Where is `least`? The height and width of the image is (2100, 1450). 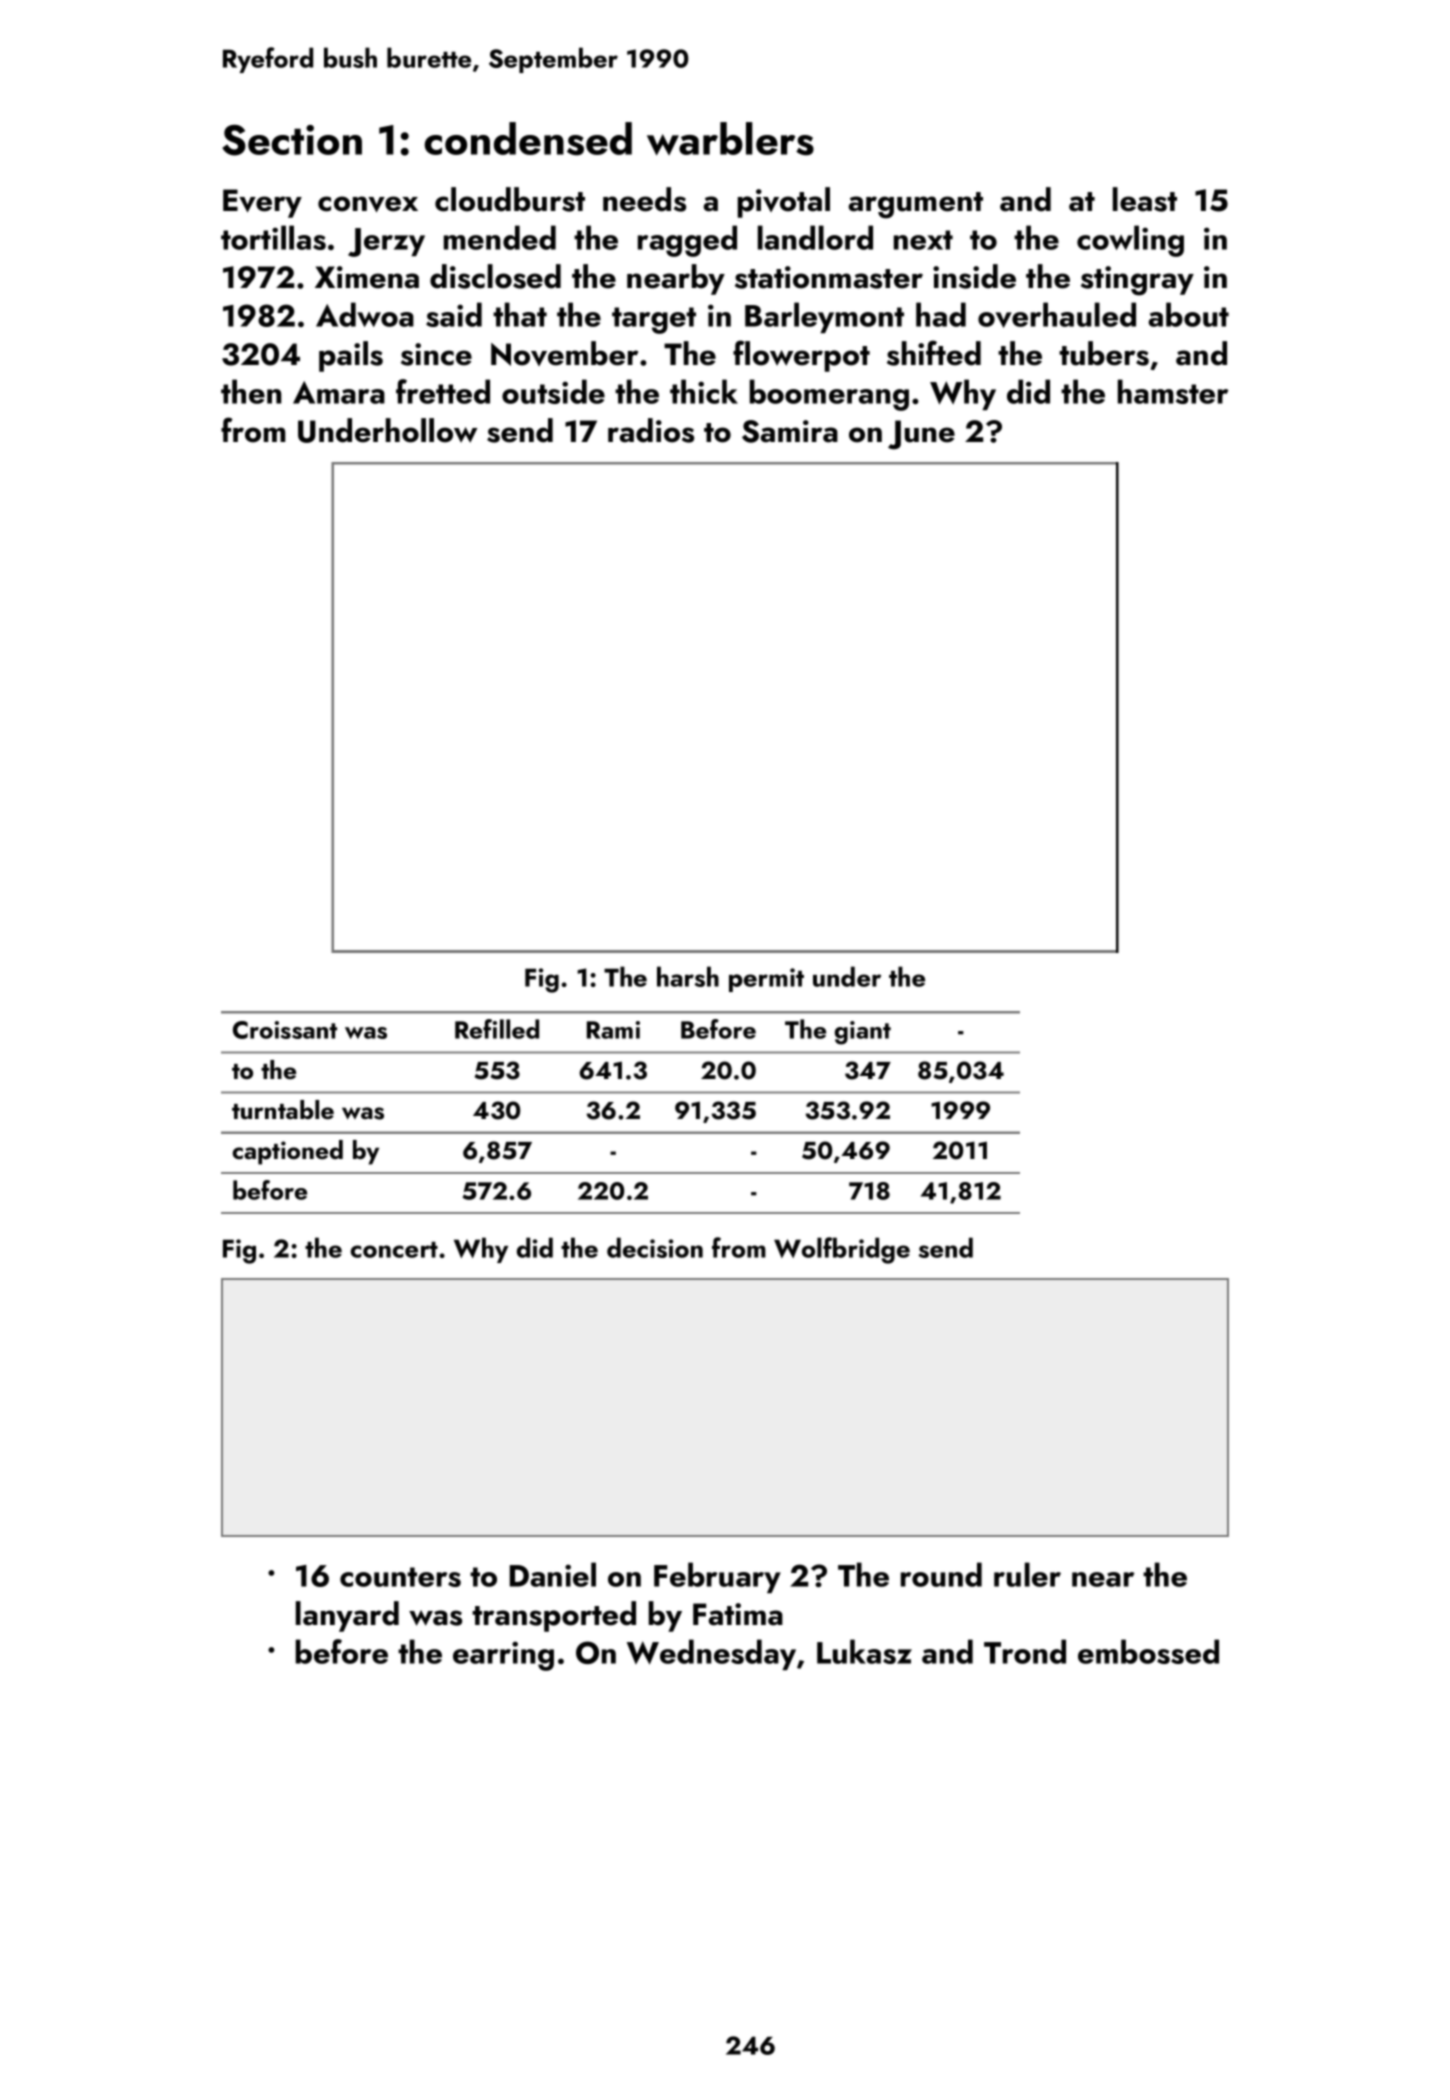
least is located at coordinates (1145, 199).
